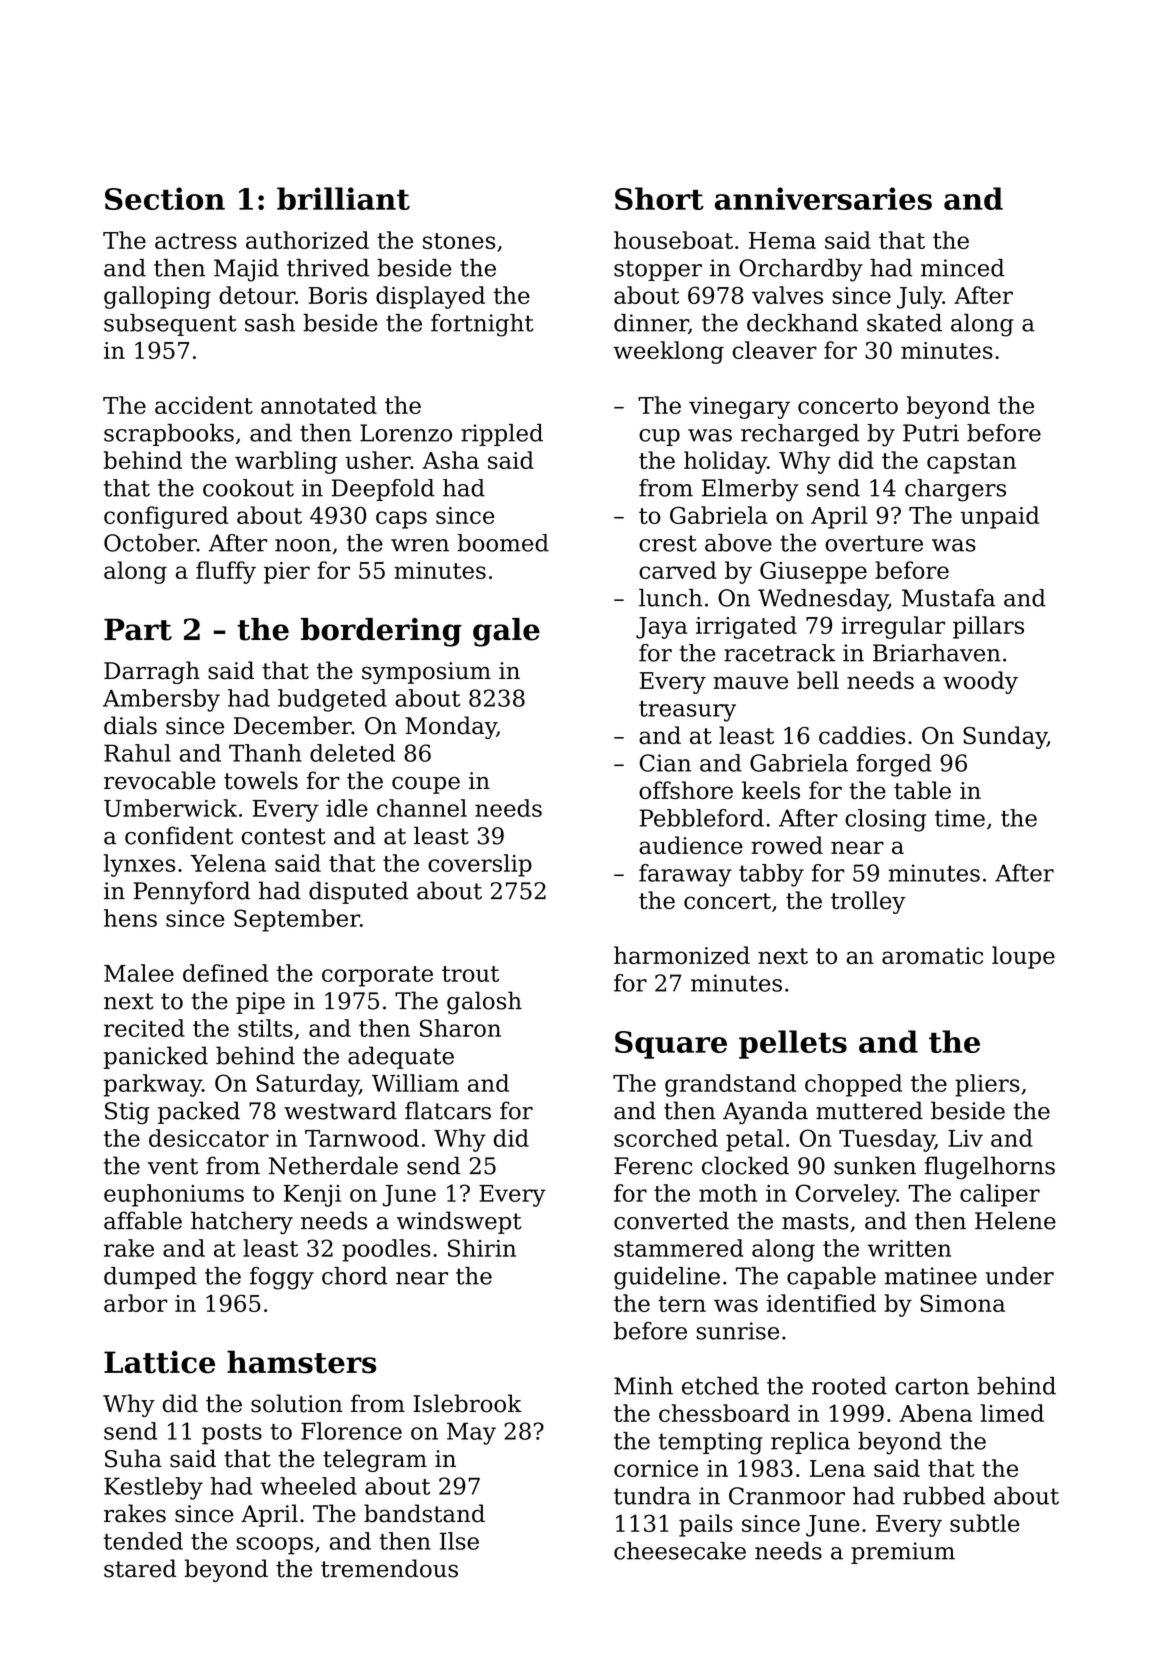  Describe the element at coordinates (448, 1110) in the page. I see `flatcars` at that location.
